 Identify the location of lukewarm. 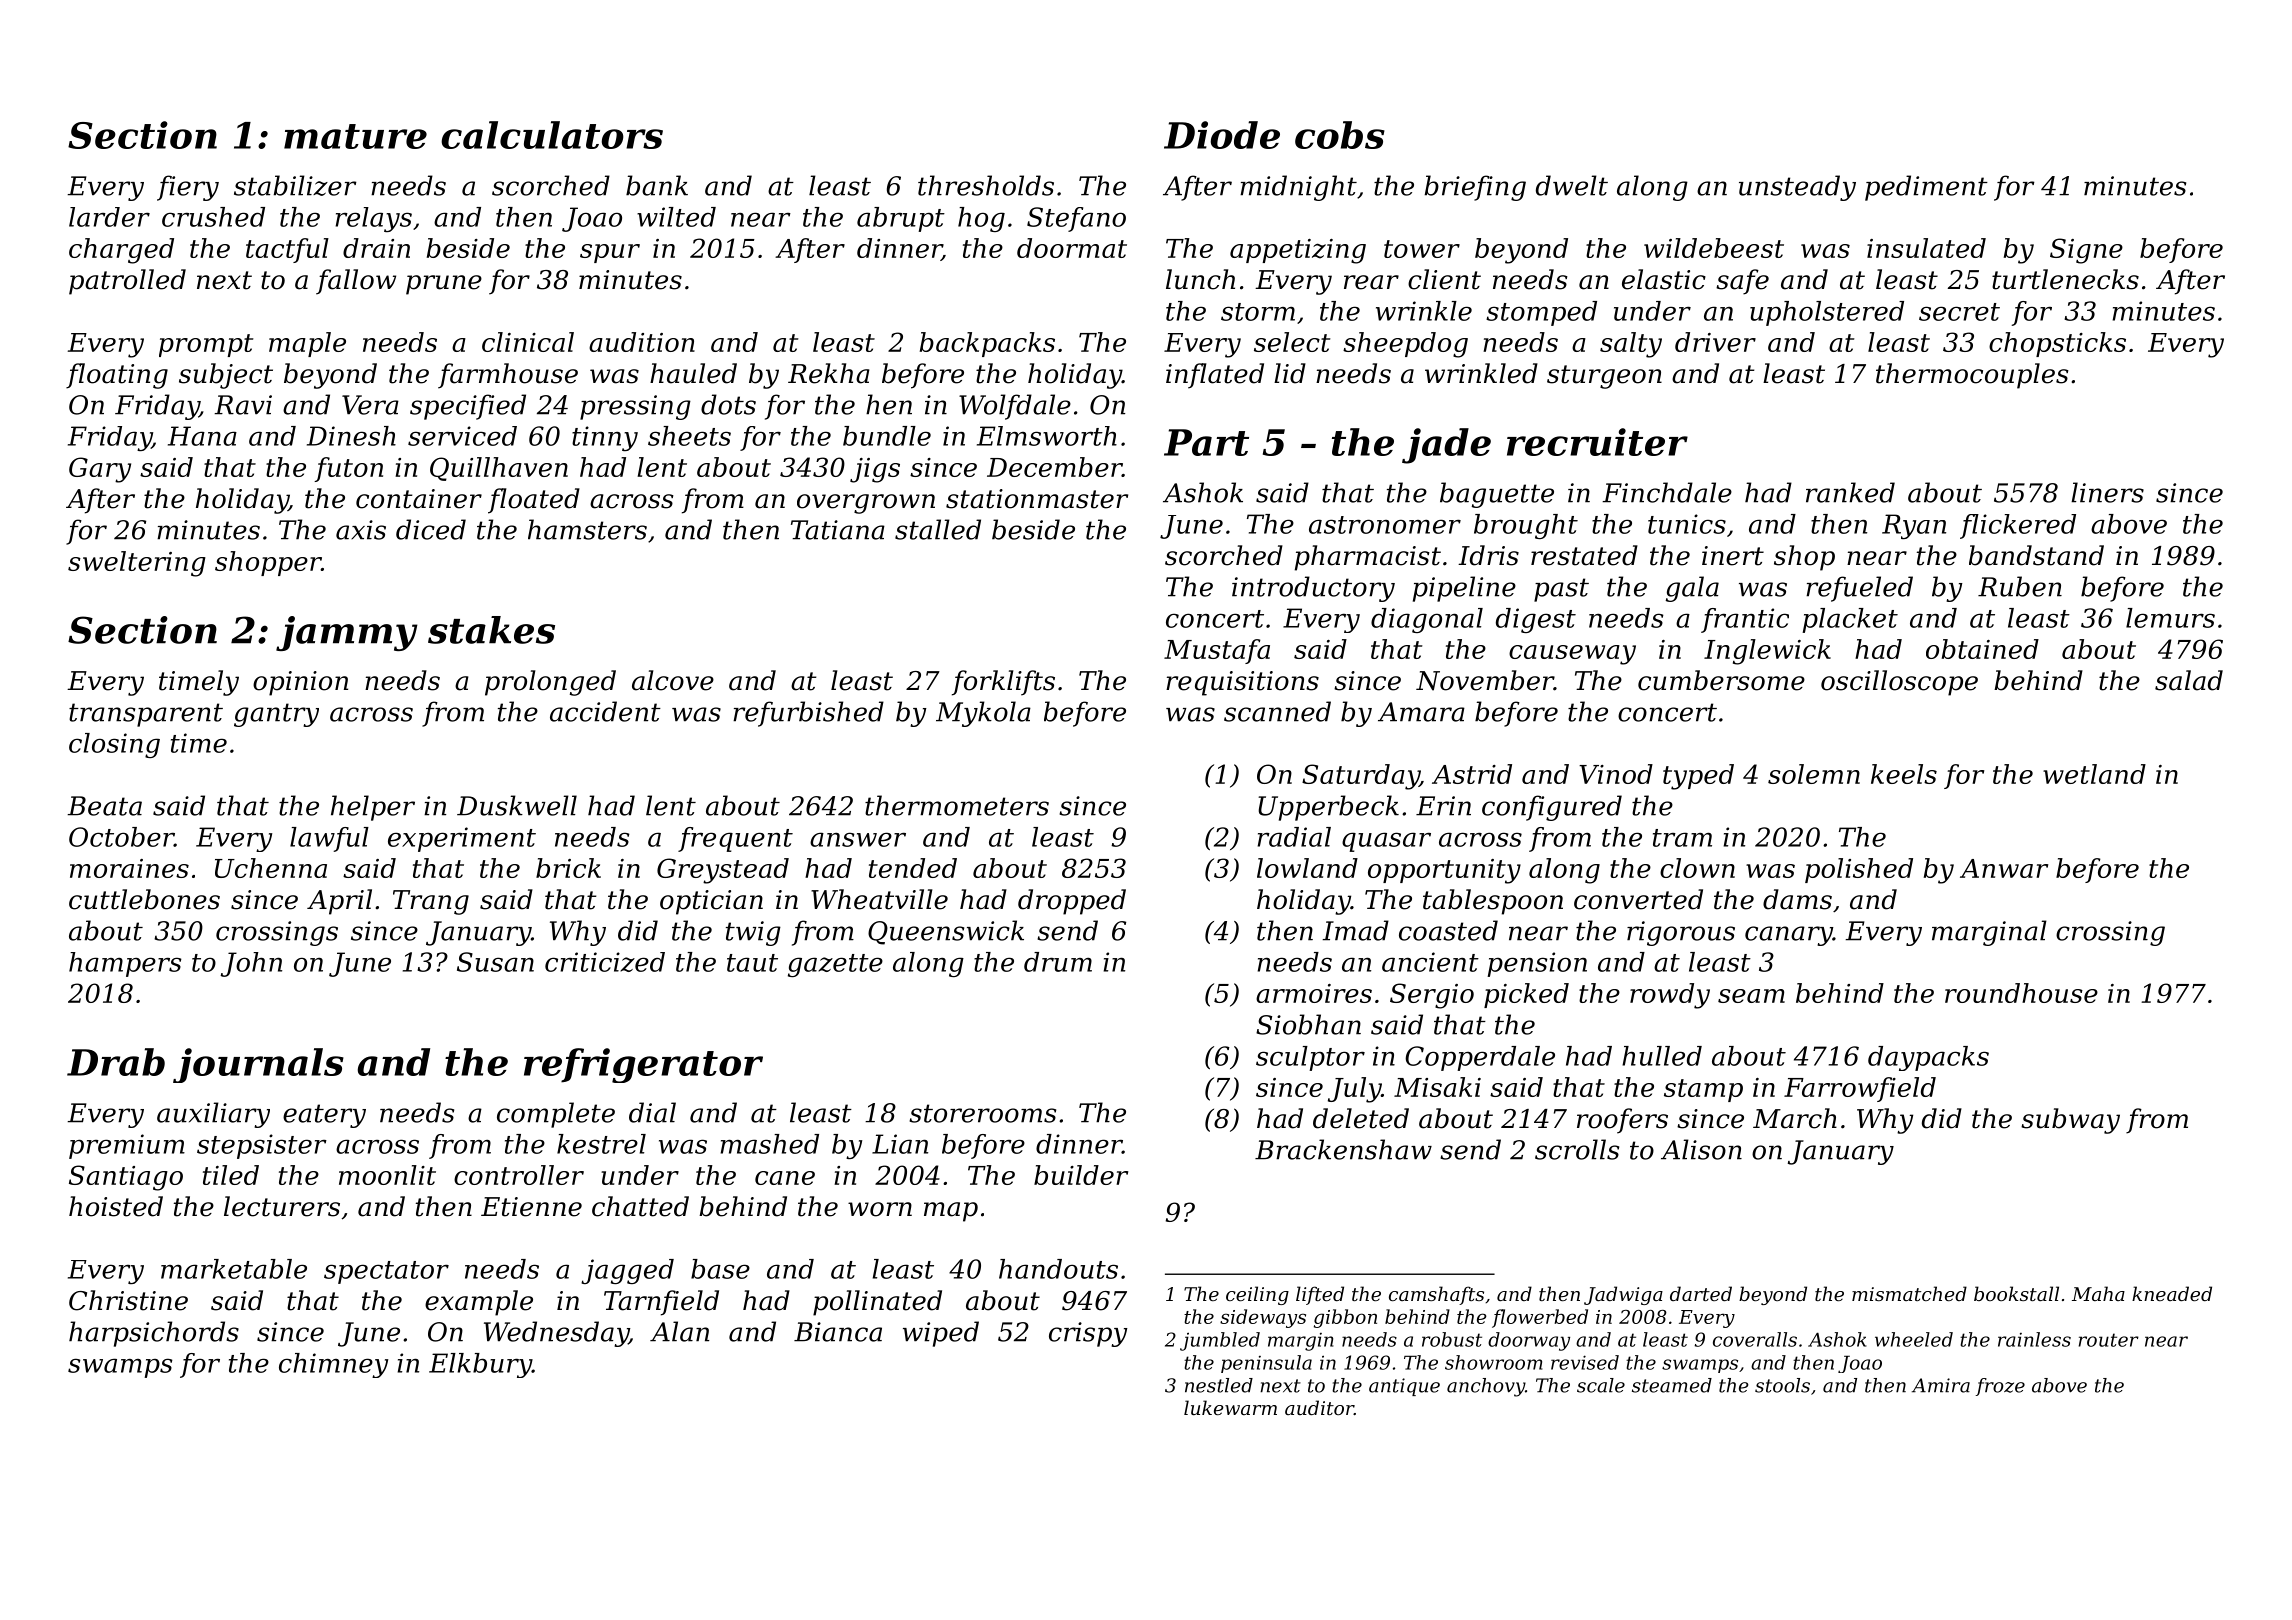
(1230, 1407).
